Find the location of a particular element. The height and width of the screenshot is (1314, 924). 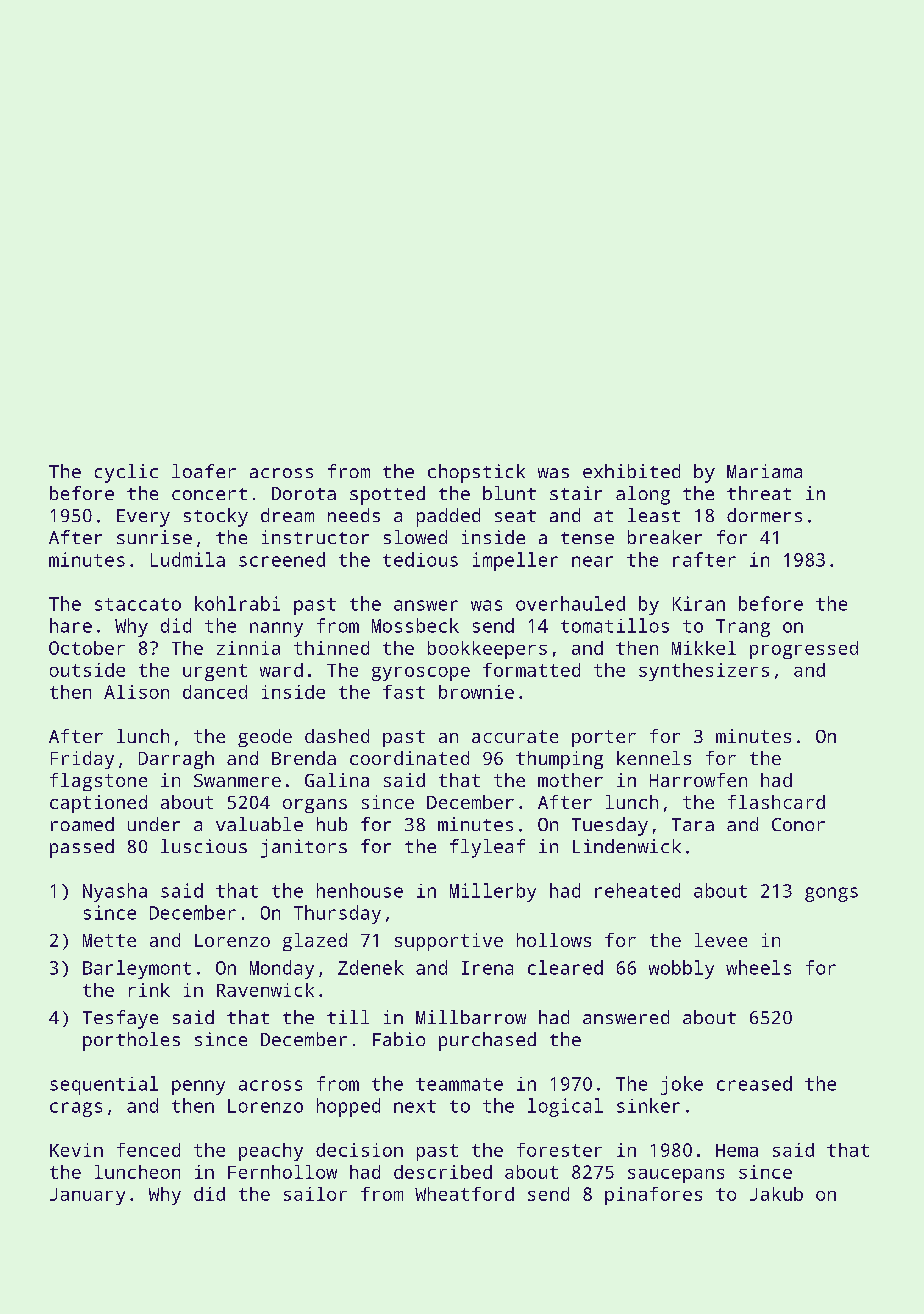

October is located at coordinates (87, 648).
